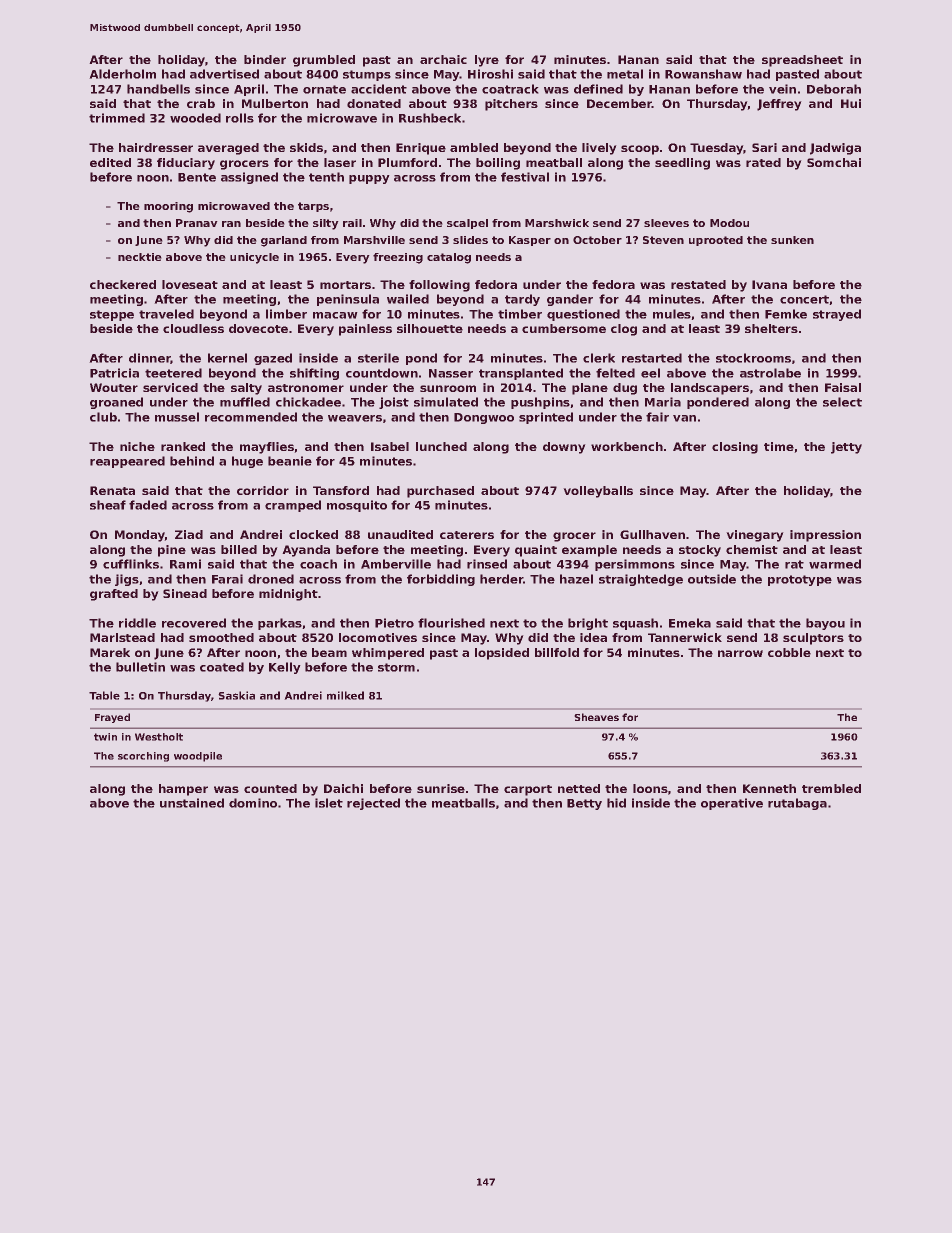 This screenshot has width=952, height=1233. What do you see at coordinates (682, 164) in the screenshot?
I see `seedling` at bounding box center [682, 164].
